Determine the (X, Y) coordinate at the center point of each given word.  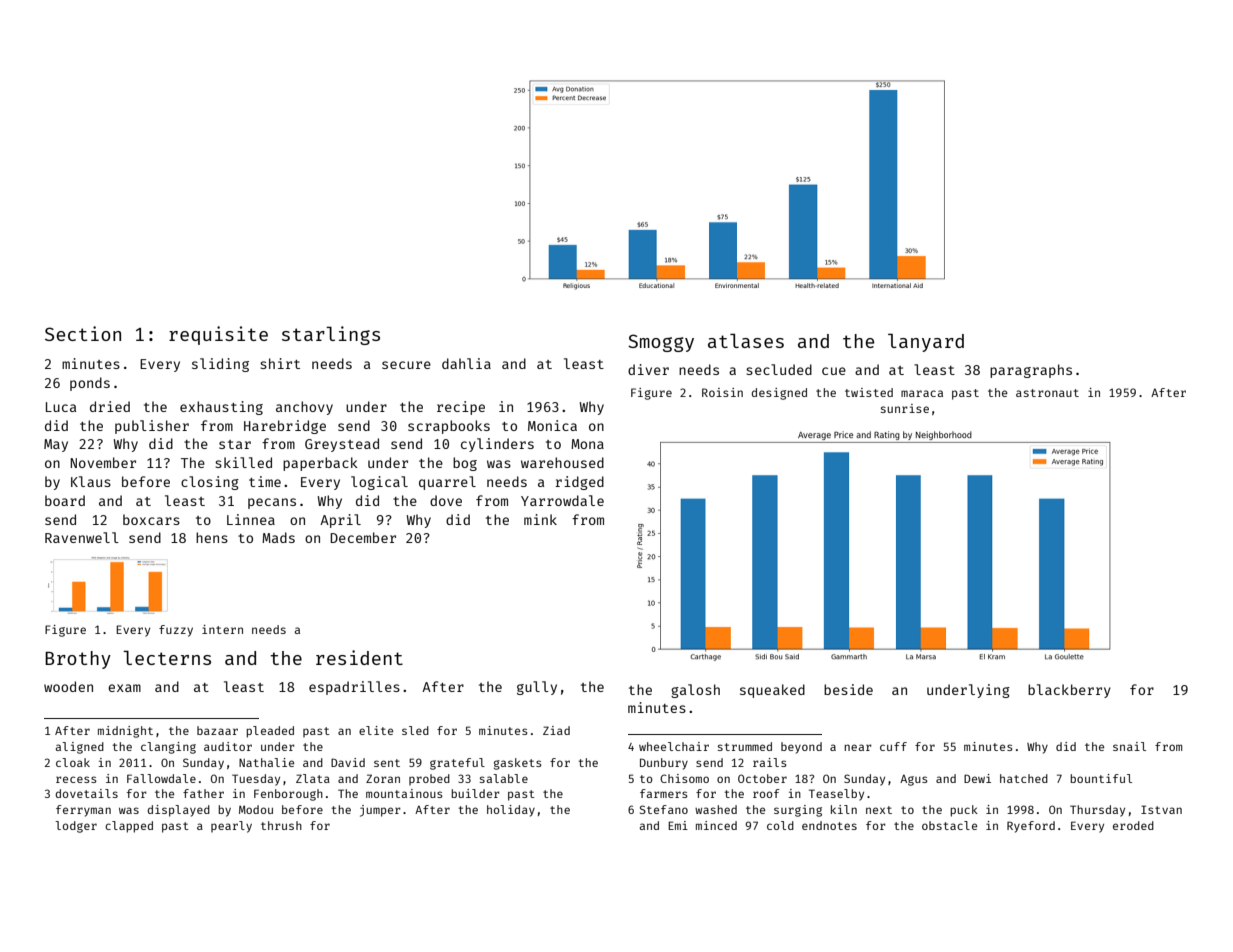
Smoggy (661, 343)
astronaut (1047, 393)
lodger (76, 827)
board (65, 500)
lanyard (926, 342)
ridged (579, 483)
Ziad (556, 730)
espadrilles (354, 688)
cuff (893, 746)
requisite (218, 335)
